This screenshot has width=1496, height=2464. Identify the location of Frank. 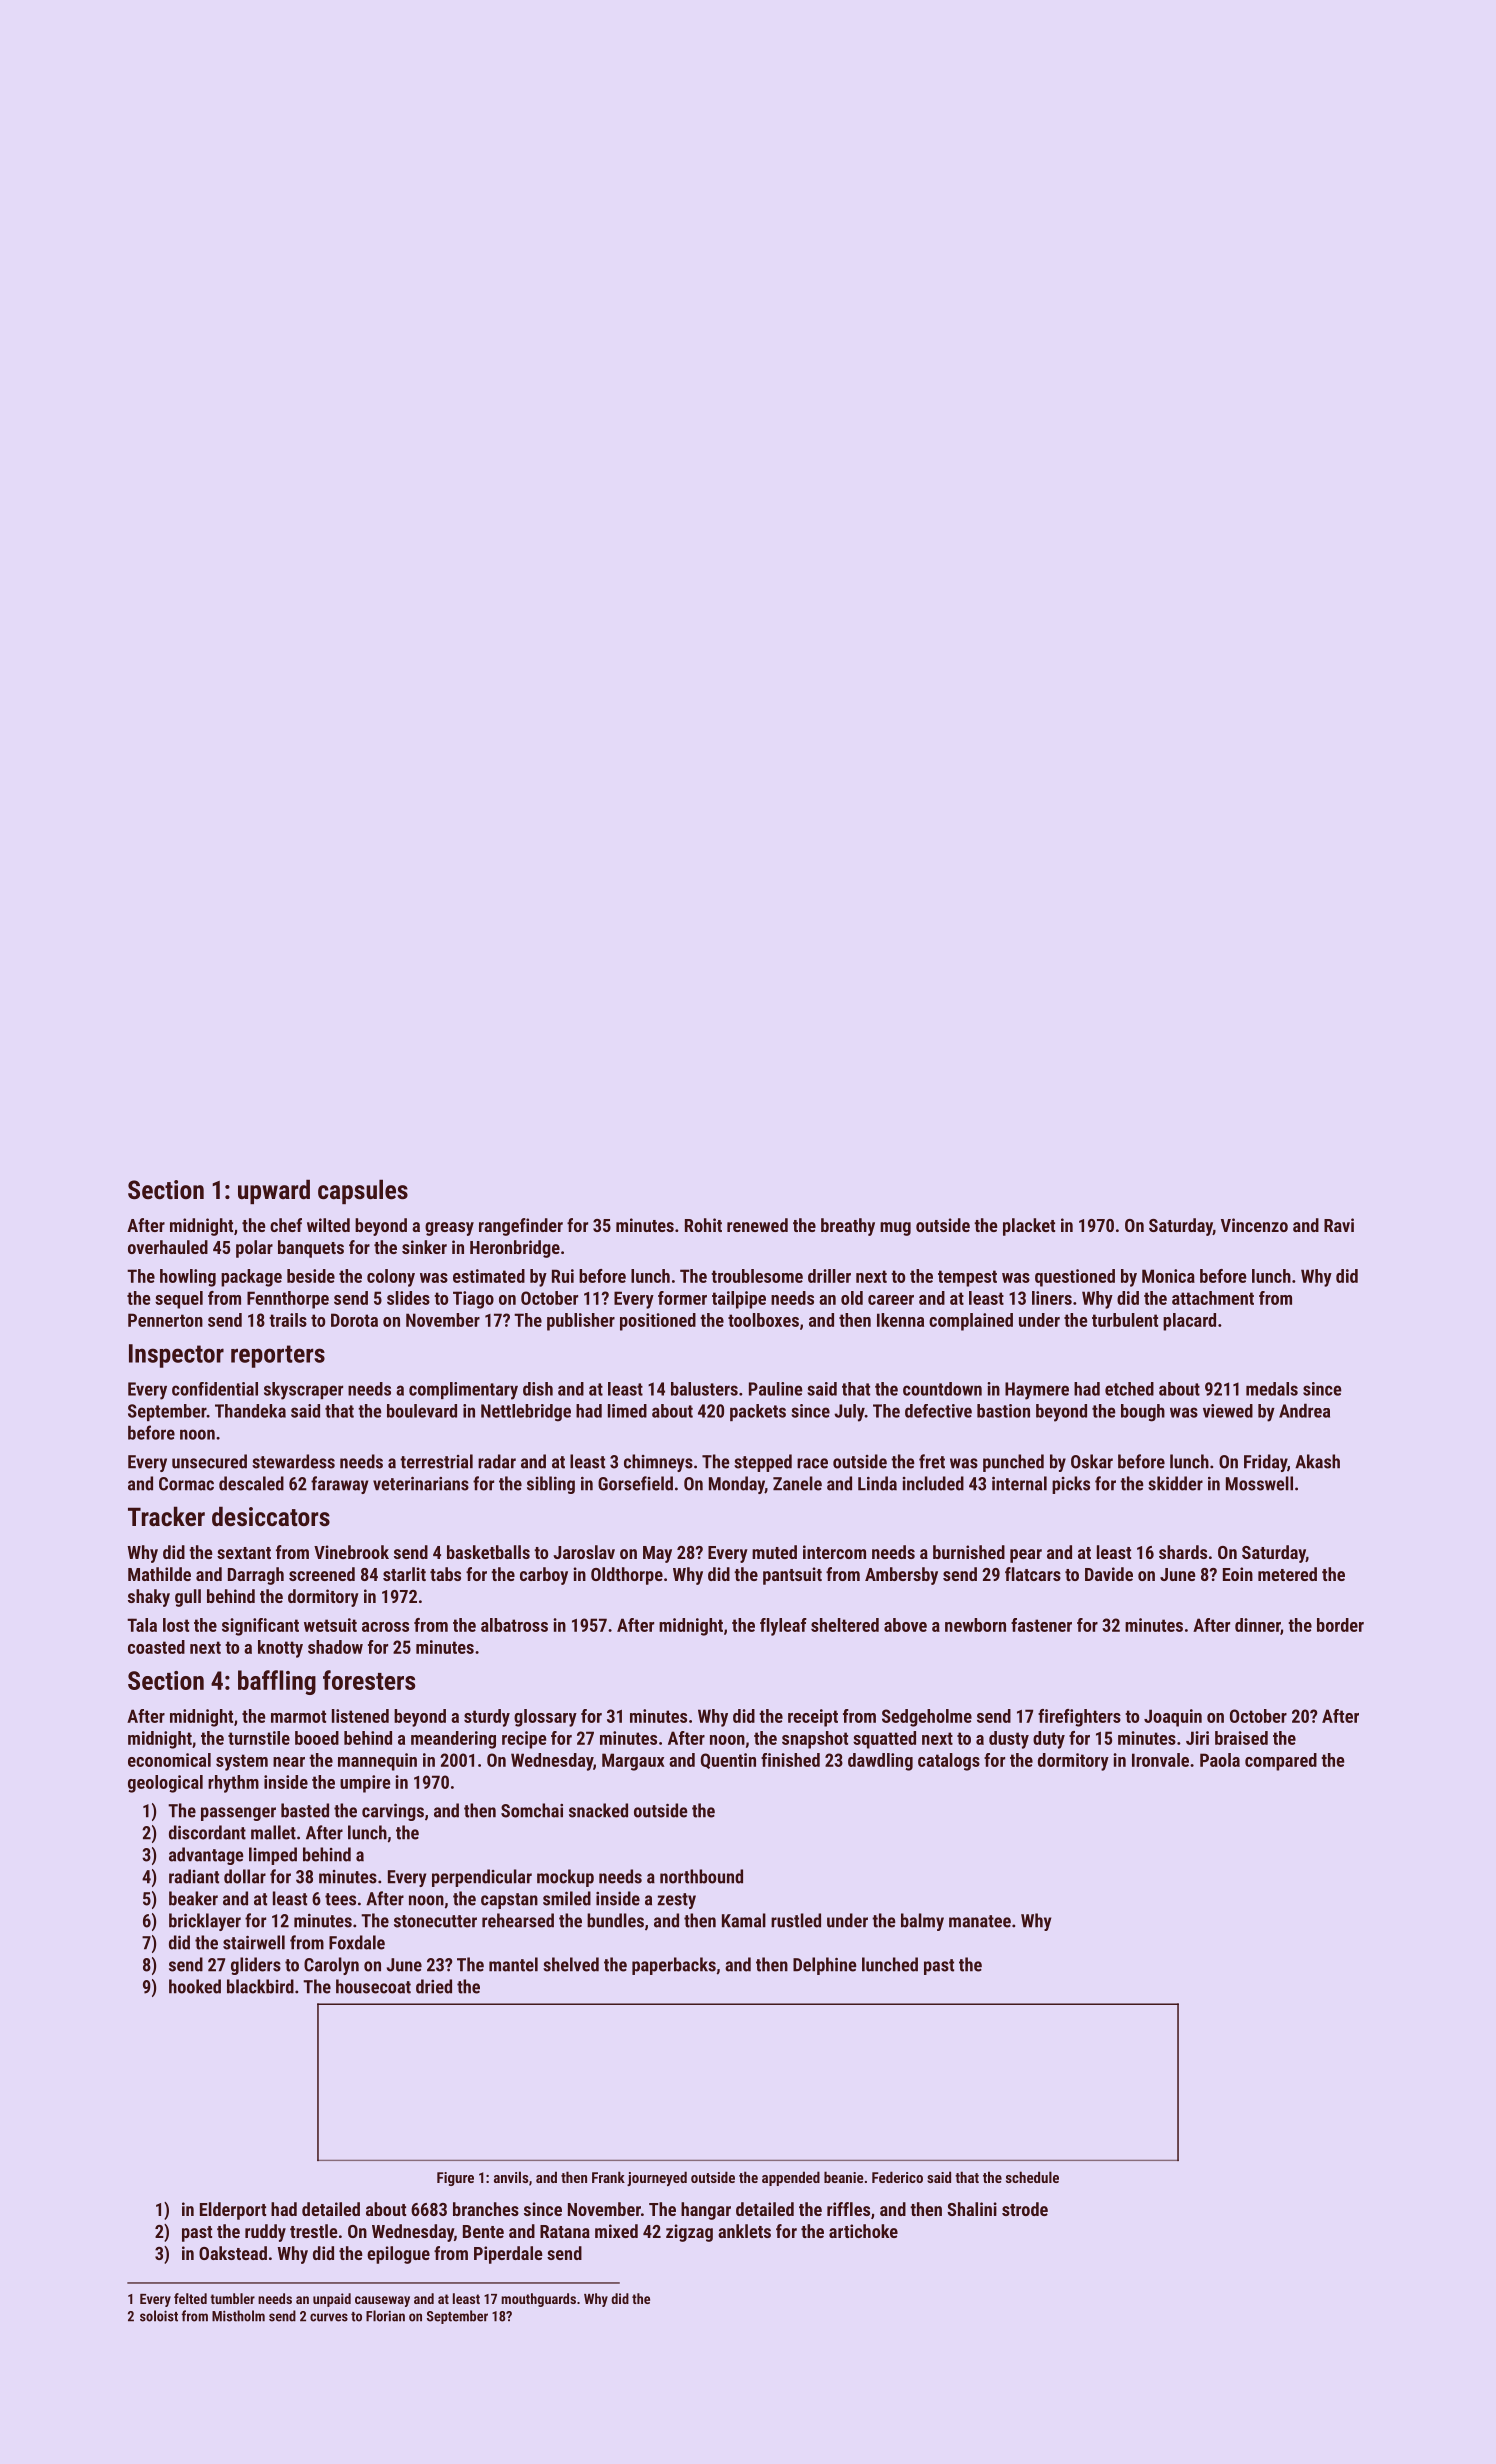
(608, 2177).
